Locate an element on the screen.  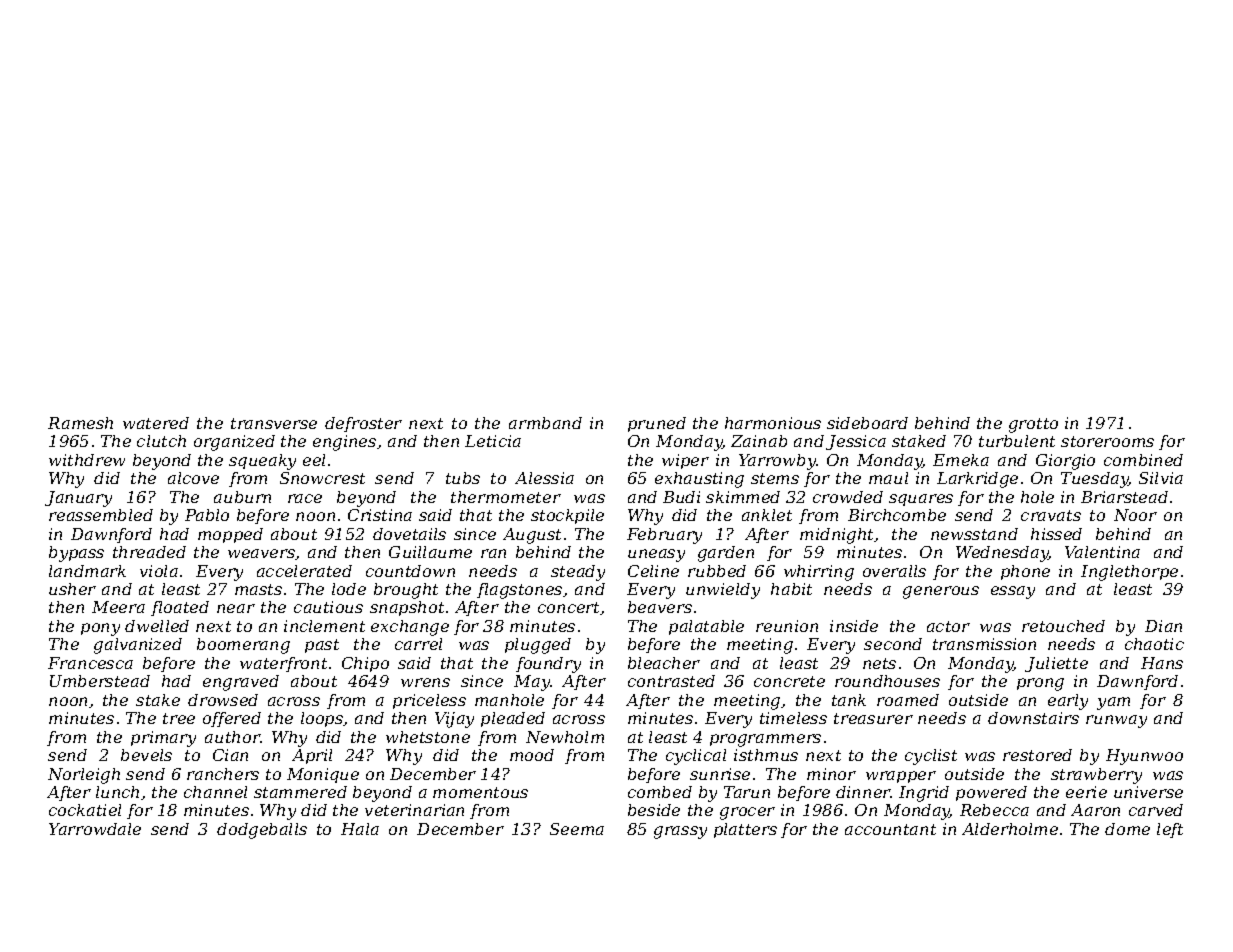
Ramesh is located at coordinates (80, 423).
